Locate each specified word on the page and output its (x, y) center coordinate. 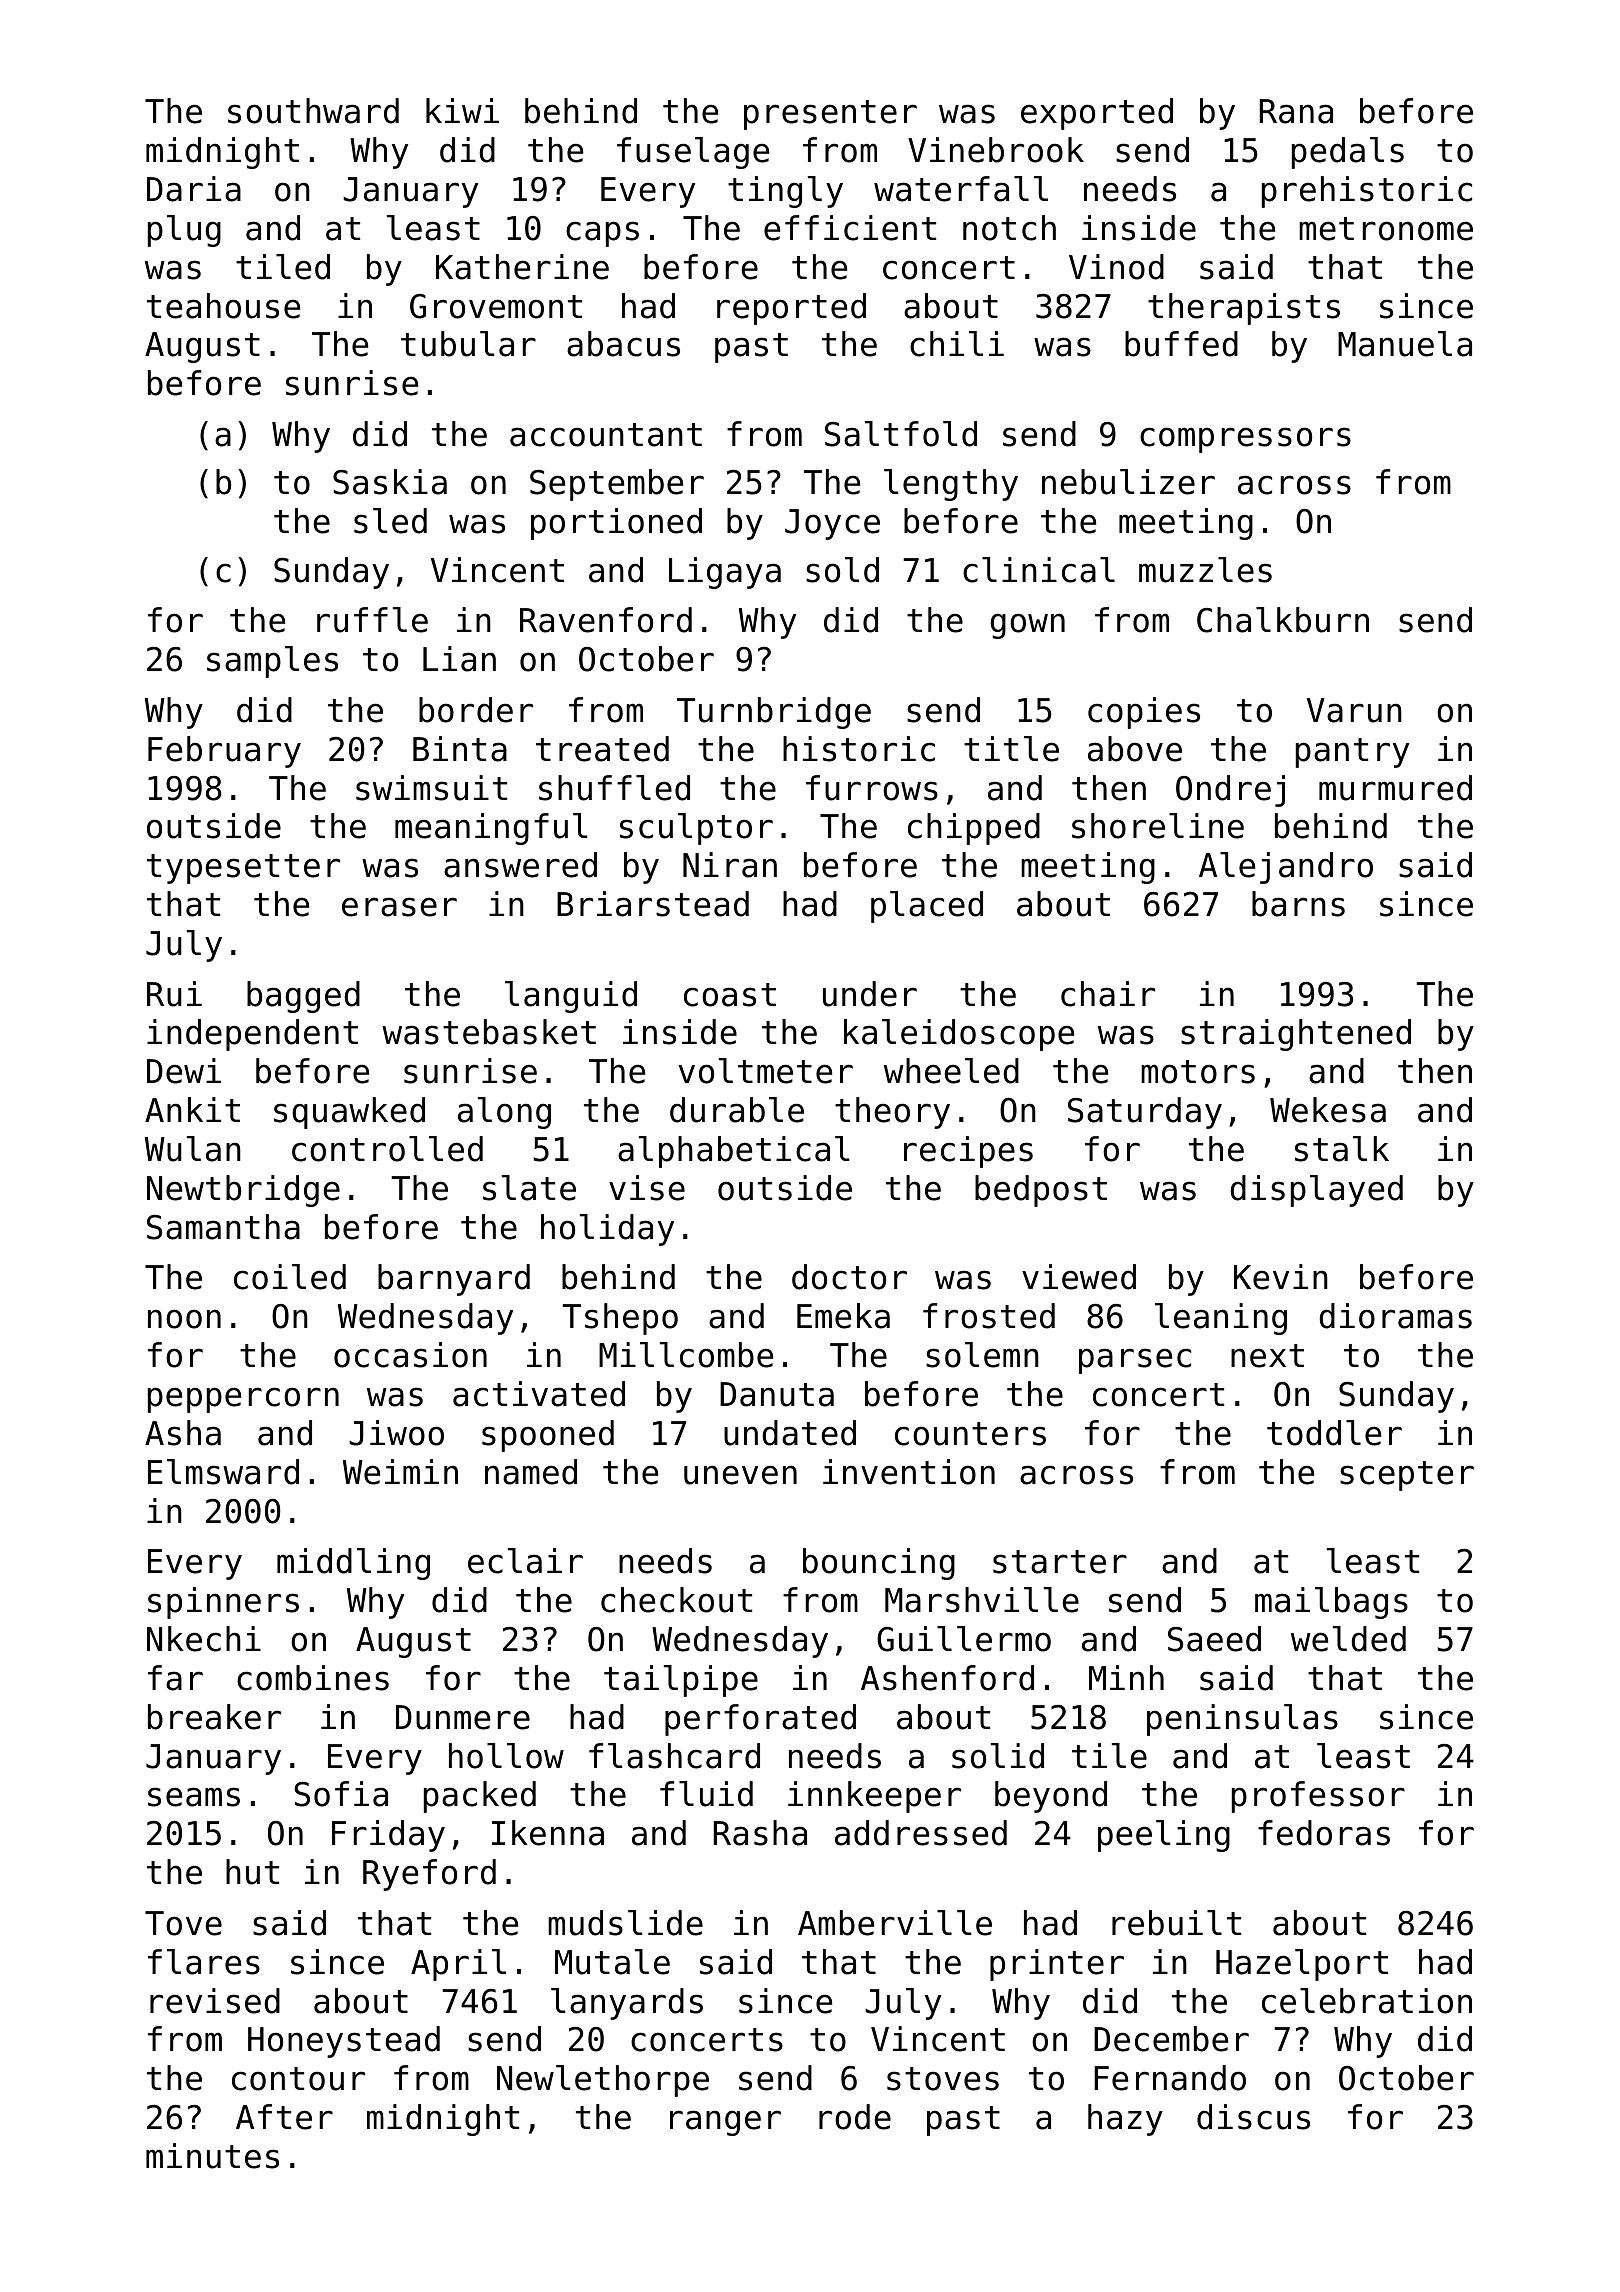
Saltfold (901, 434)
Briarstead (653, 904)
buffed (1181, 344)
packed (480, 1797)
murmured (1395, 788)
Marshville (982, 1600)
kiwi (462, 110)
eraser (399, 907)
